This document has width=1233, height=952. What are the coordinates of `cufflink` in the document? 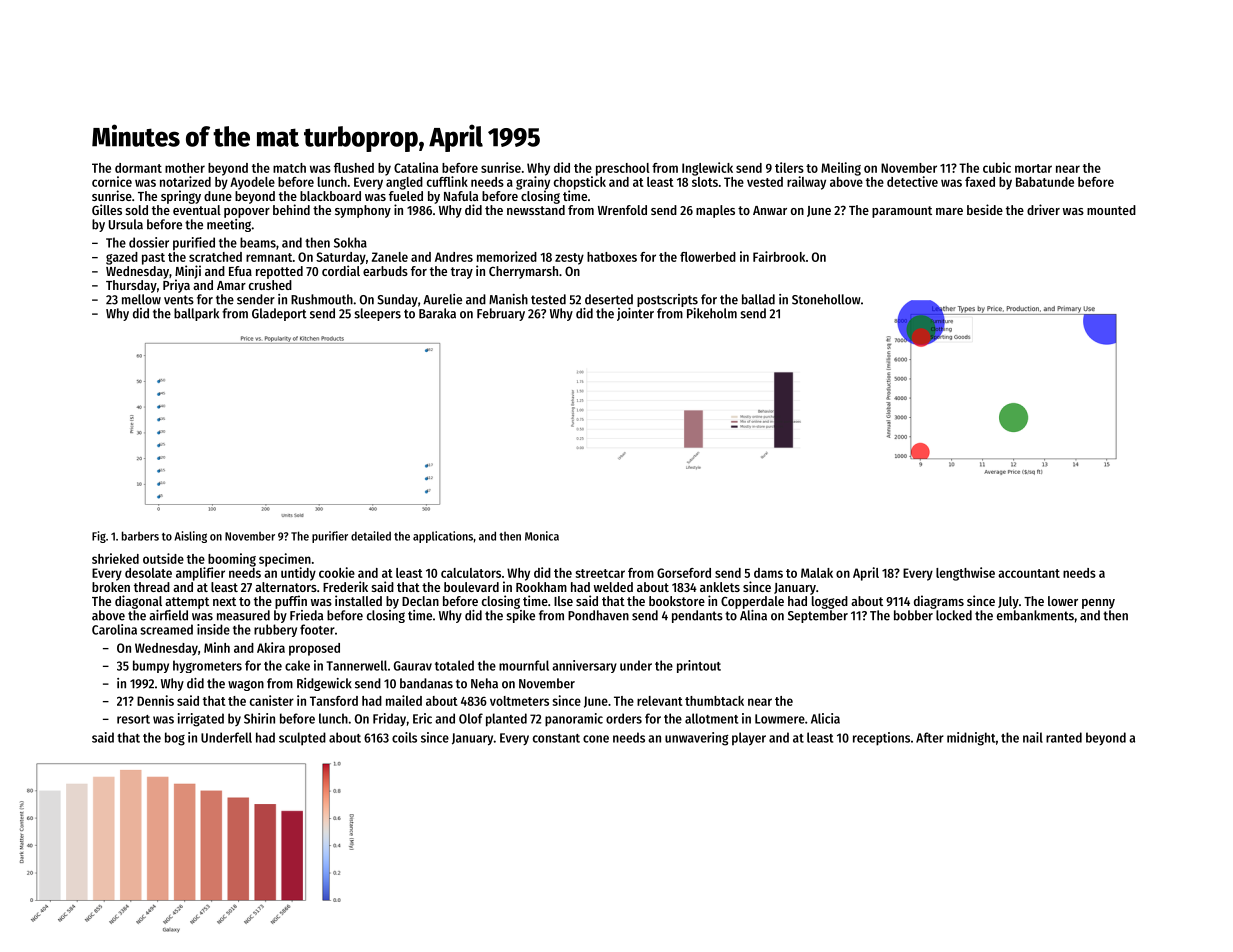 It's located at (447, 181).
